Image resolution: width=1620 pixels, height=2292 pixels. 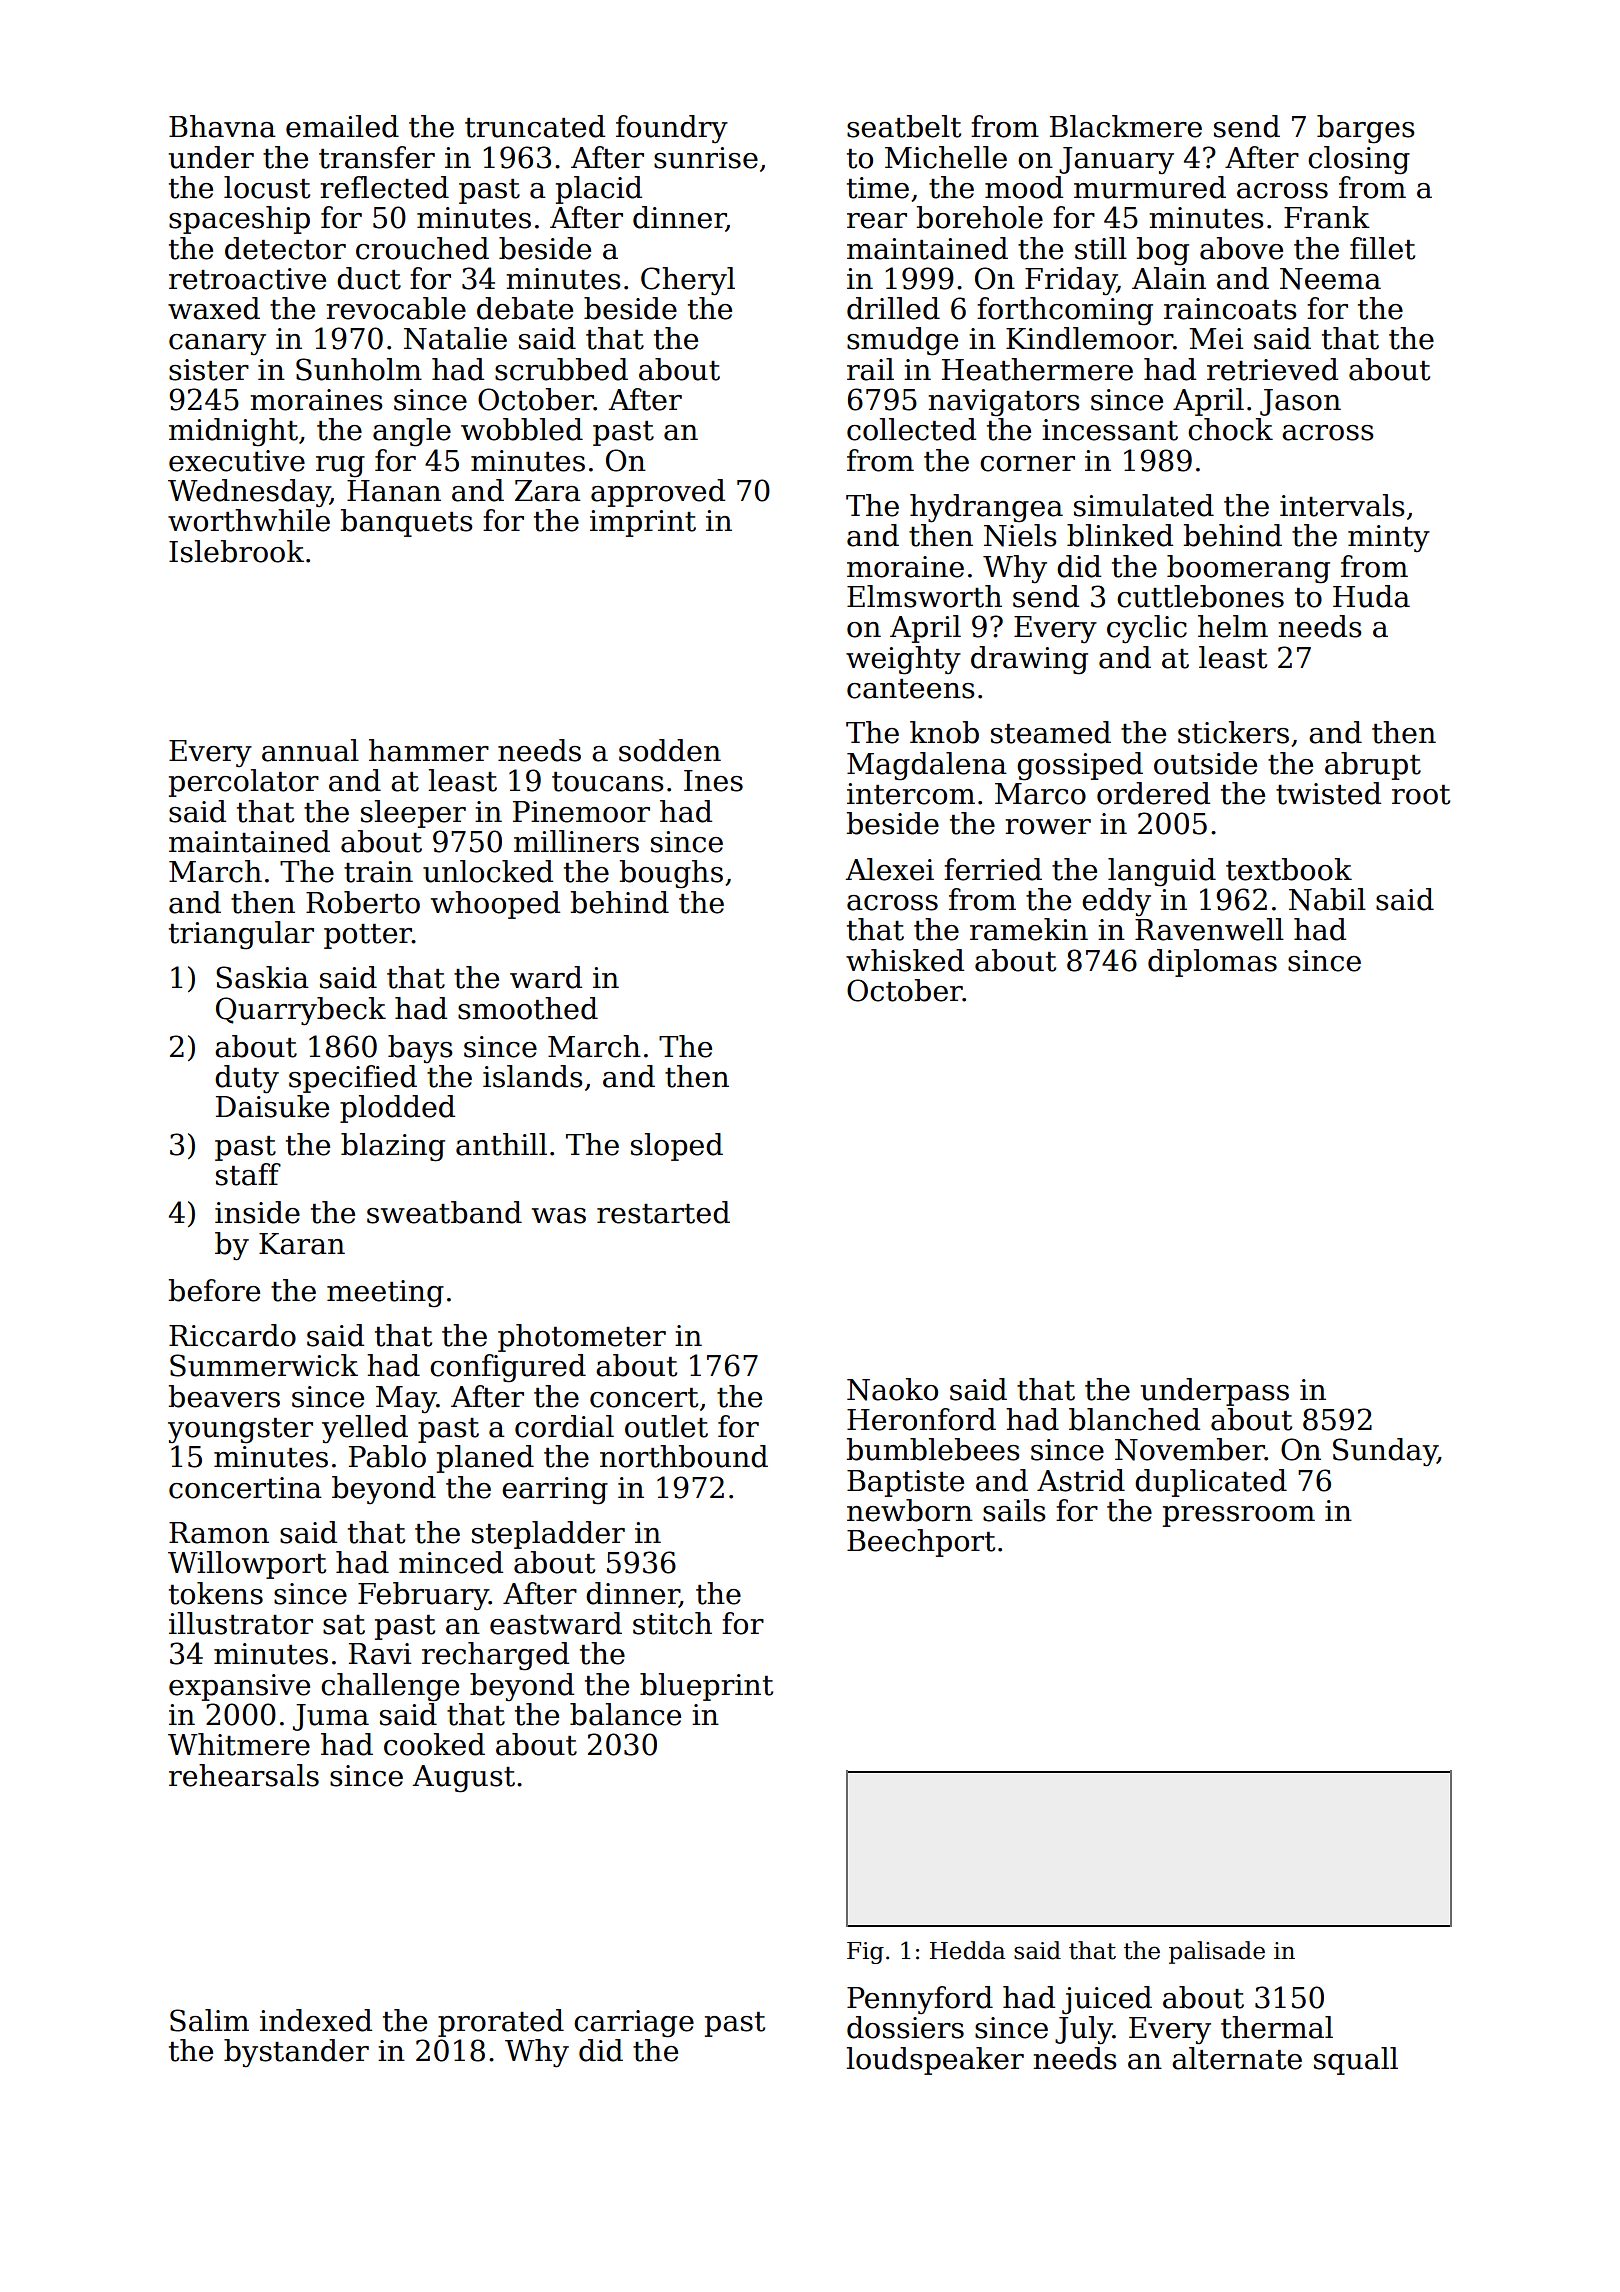 I want to click on Blackmere, so click(x=1126, y=126).
